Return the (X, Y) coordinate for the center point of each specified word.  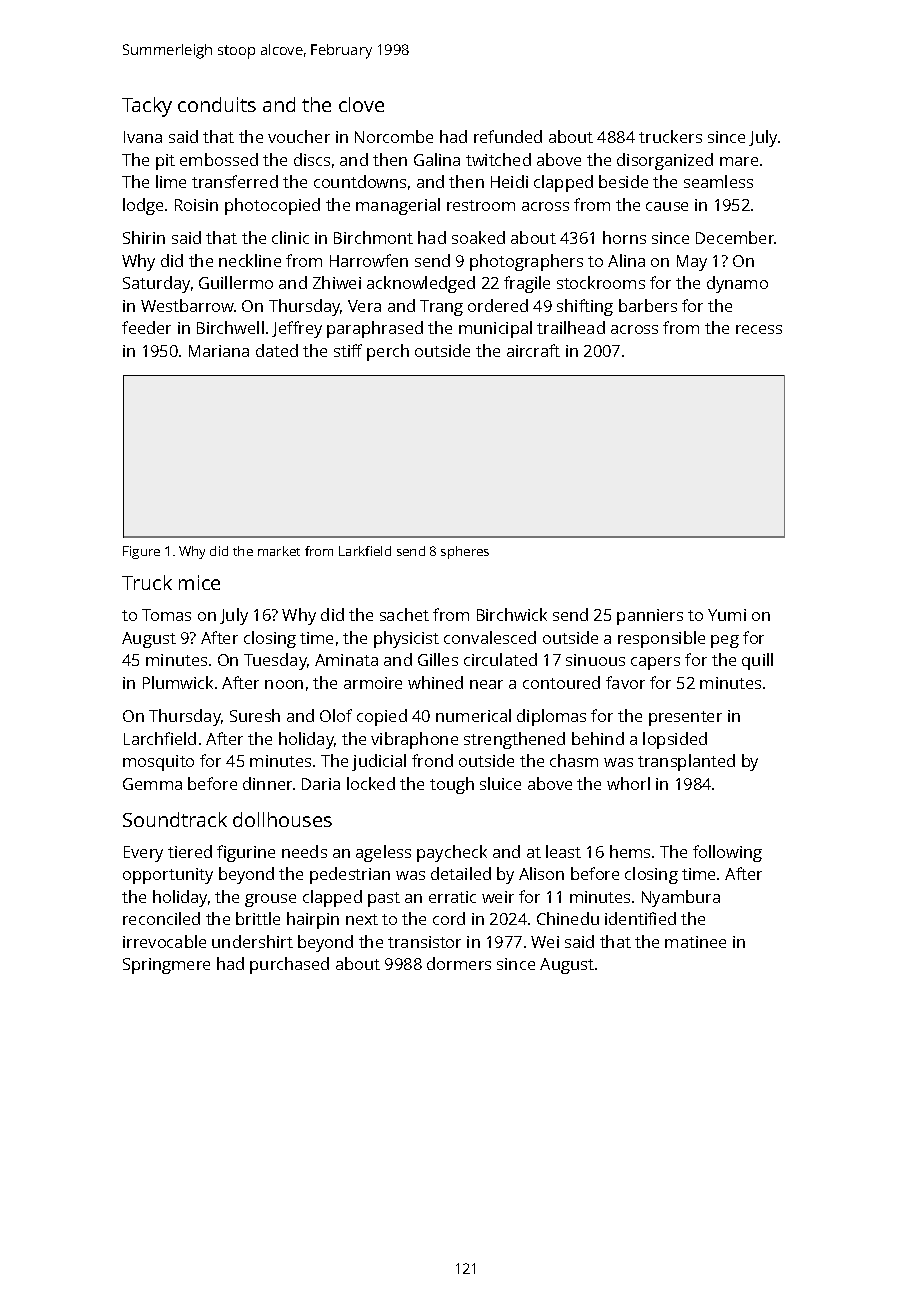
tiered (190, 851)
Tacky (147, 107)
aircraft (533, 350)
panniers (650, 617)
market (279, 551)
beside (623, 181)
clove (361, 104)
